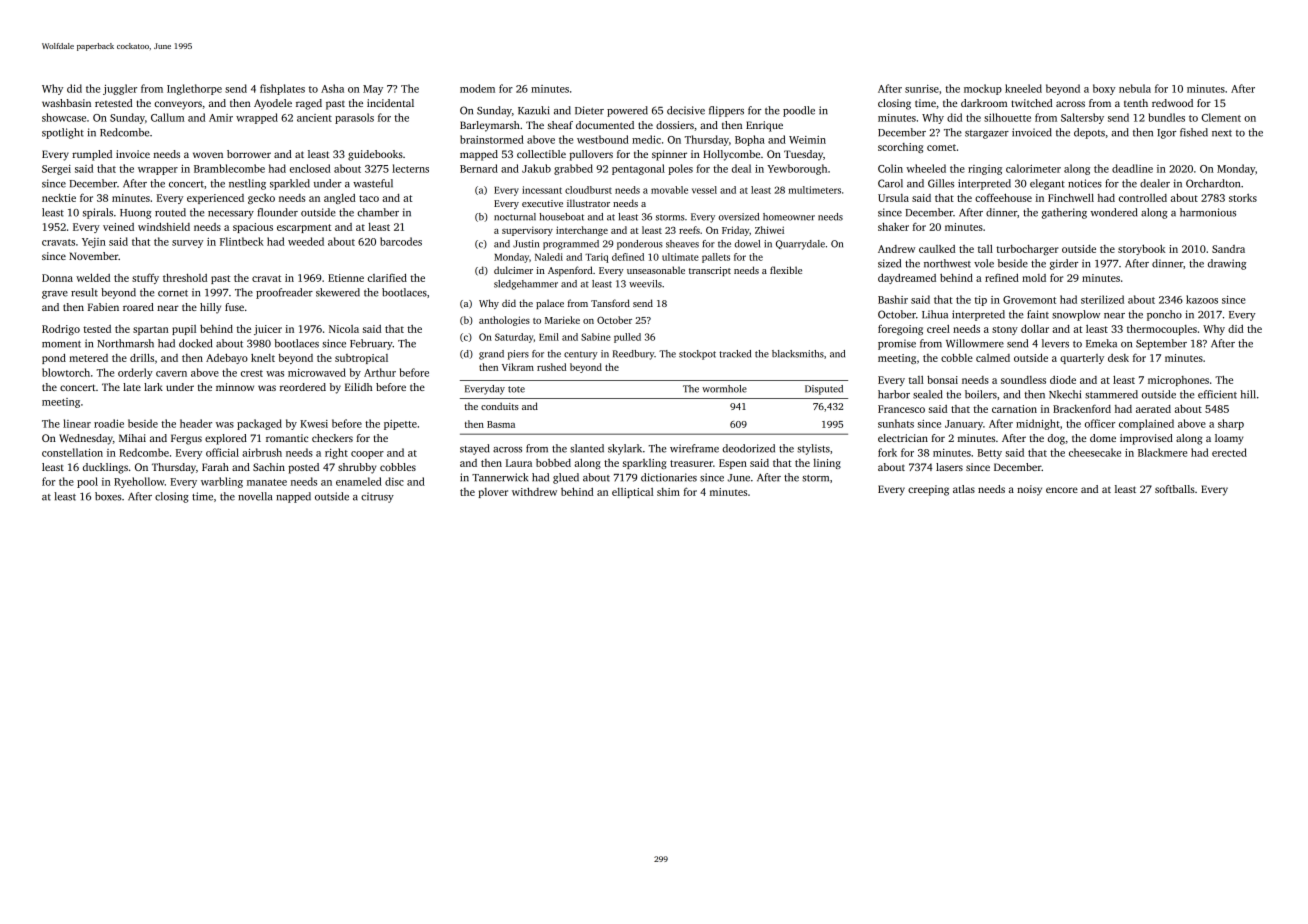  What do you see at coordinates (588, 203) in the image?
I see `illustrator` at bounding box center [588, 203].
